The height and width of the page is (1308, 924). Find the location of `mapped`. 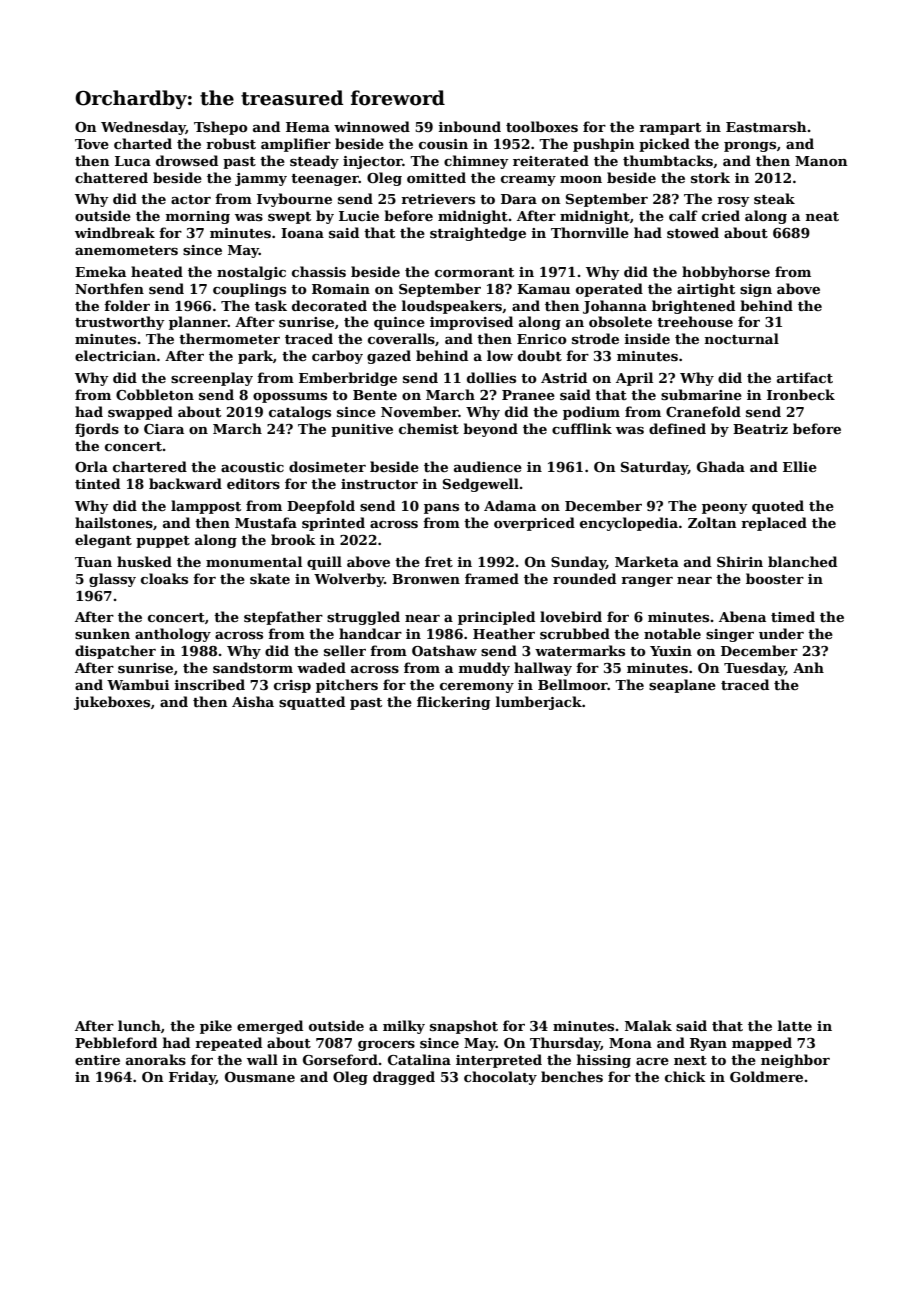

mapped is located at coordinates (762, 1044).
